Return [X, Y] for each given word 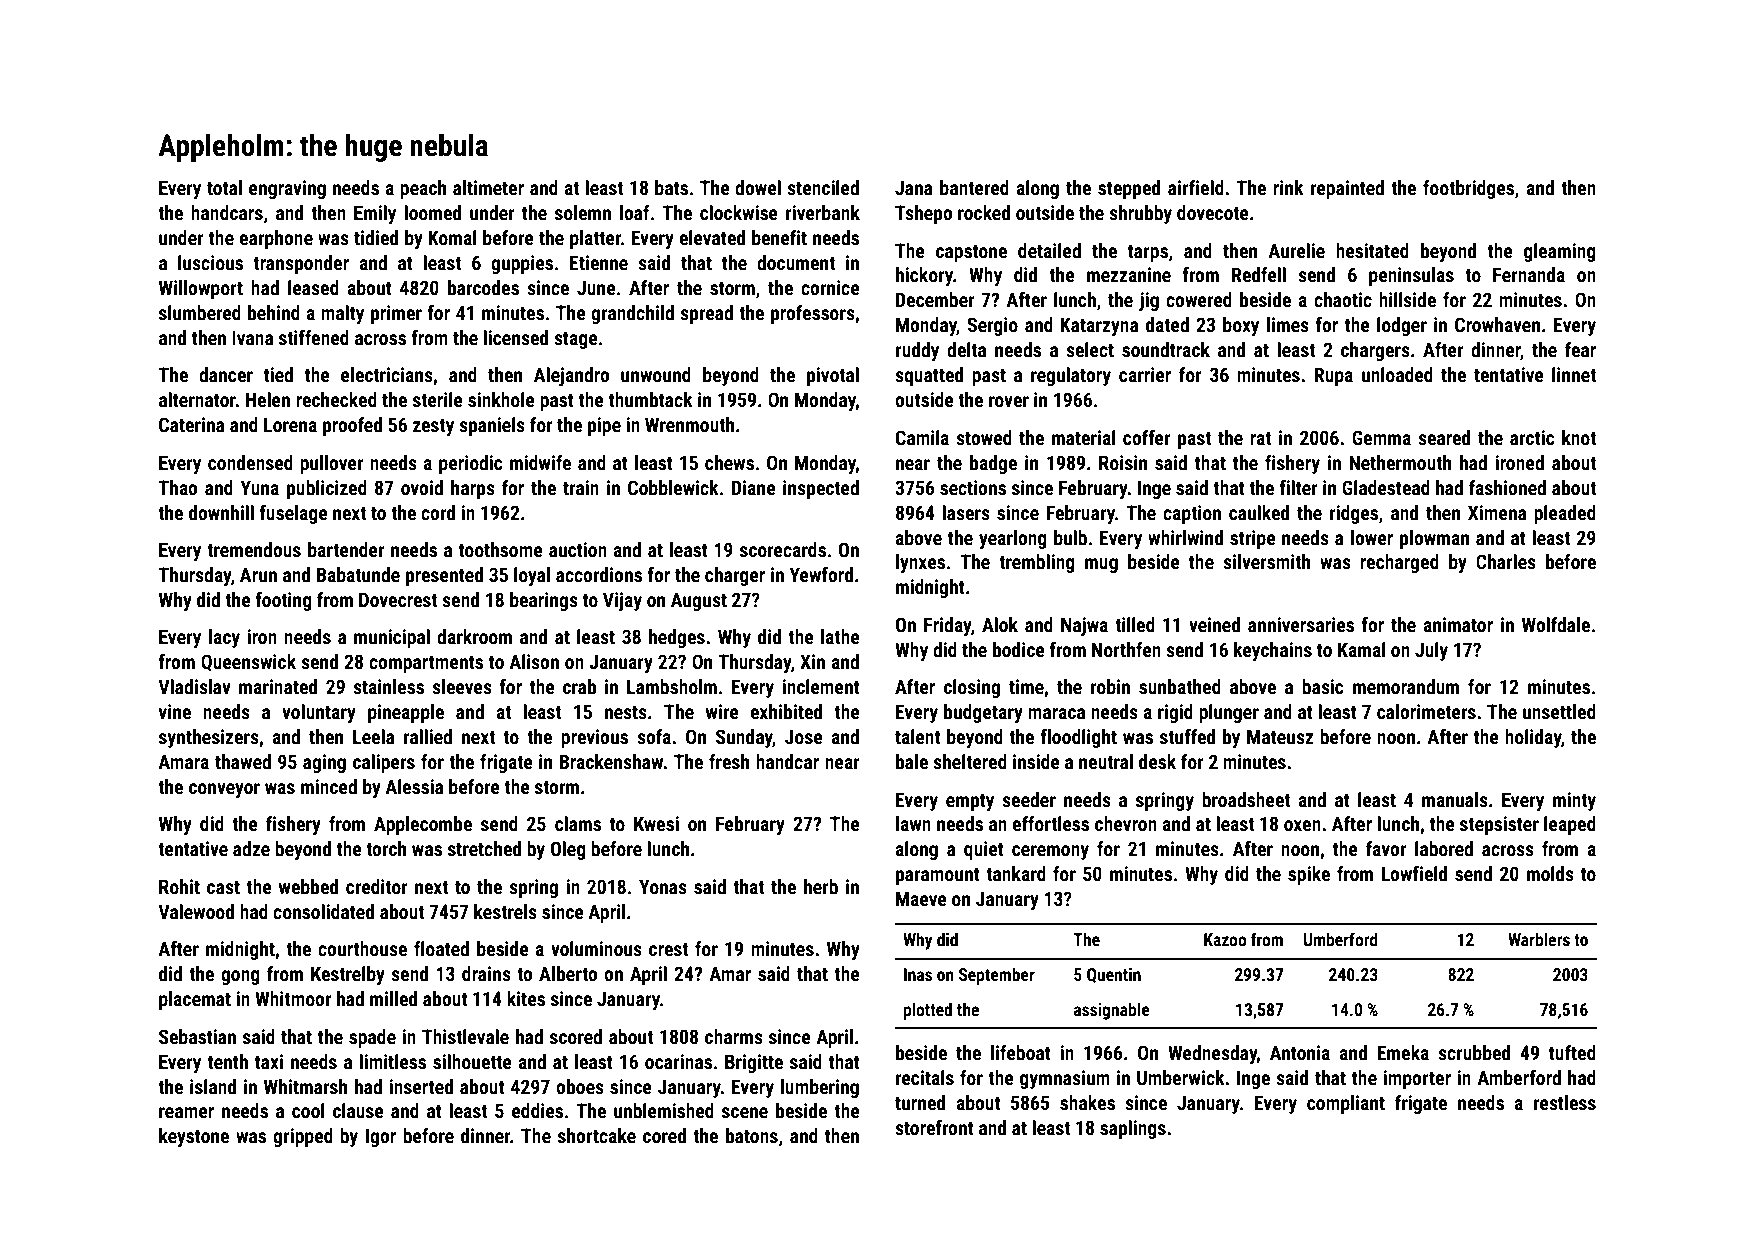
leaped [1570, 825]
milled [393, 998]
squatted [929, 376]
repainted [1347, 189]
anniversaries [1301, 624]
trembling [1037, 563]
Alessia [414, 786]
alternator [197, 399]
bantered [974, 187]
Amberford [1519, 1077]
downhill [221, 512]
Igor [381, 1137]
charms [734, 1036]
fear [1580, 349]
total [224, 187]
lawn [913, 823]
